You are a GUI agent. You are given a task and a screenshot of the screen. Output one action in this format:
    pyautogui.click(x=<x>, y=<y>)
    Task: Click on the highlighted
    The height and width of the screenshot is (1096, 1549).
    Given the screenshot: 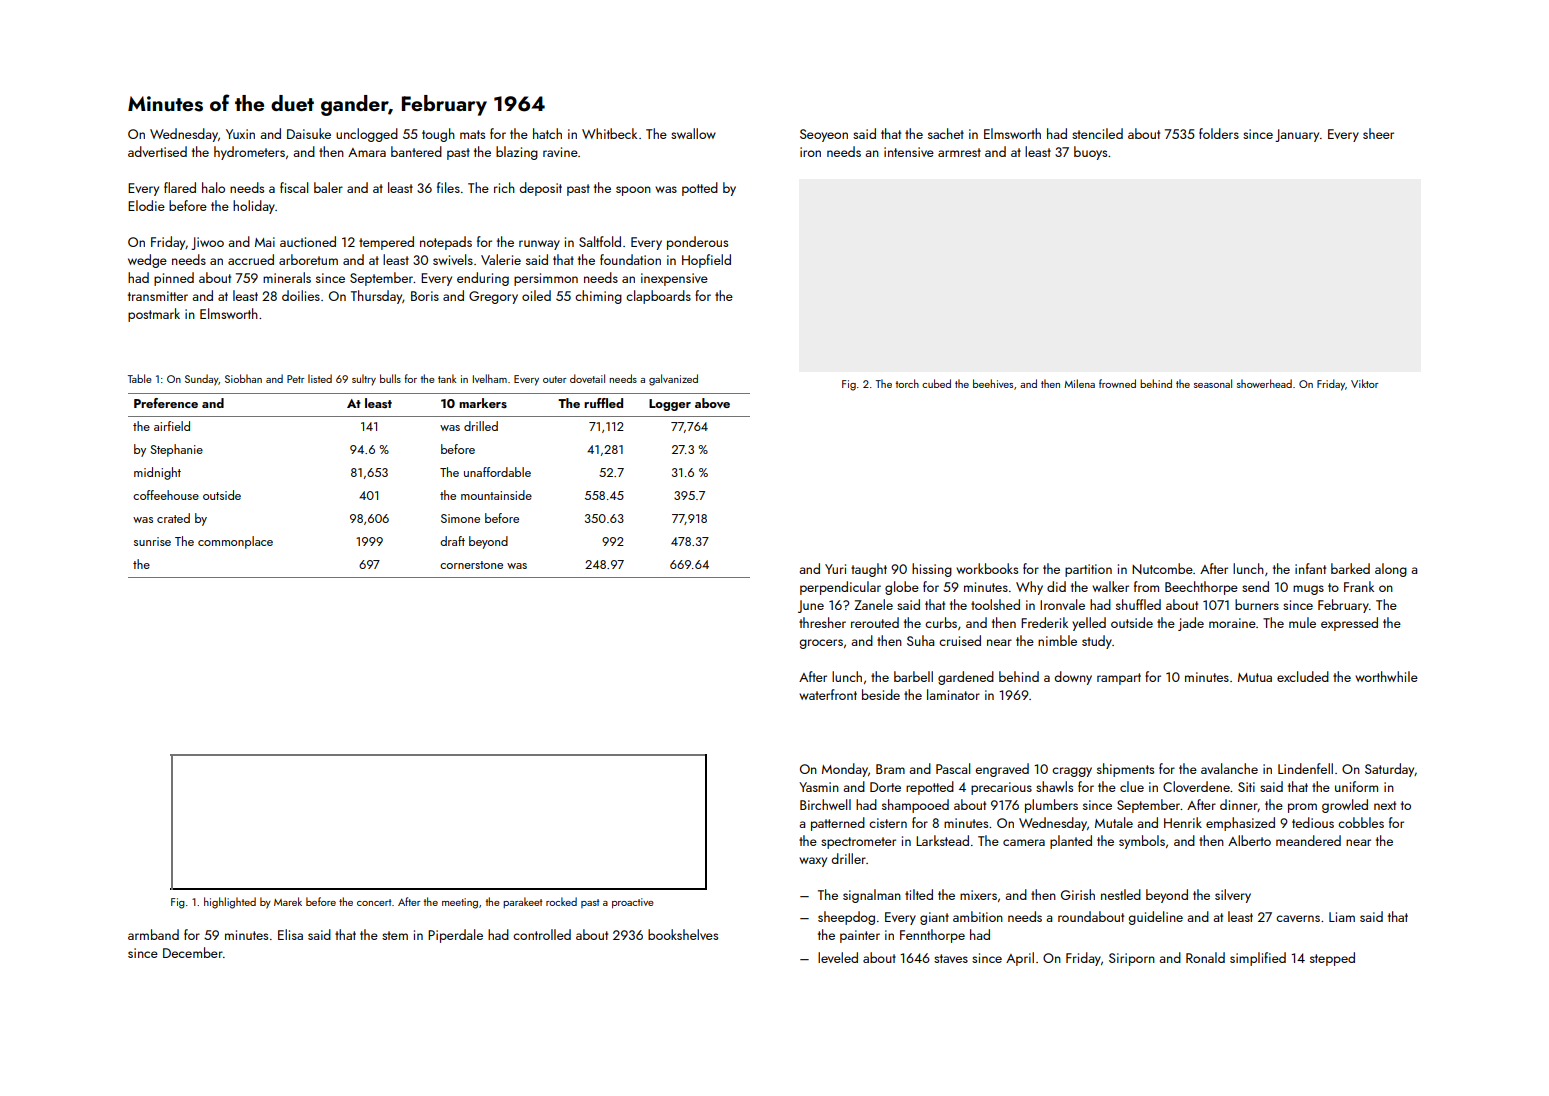 What is the action you would take?
    pyautogui.click(x=230, y=903)
